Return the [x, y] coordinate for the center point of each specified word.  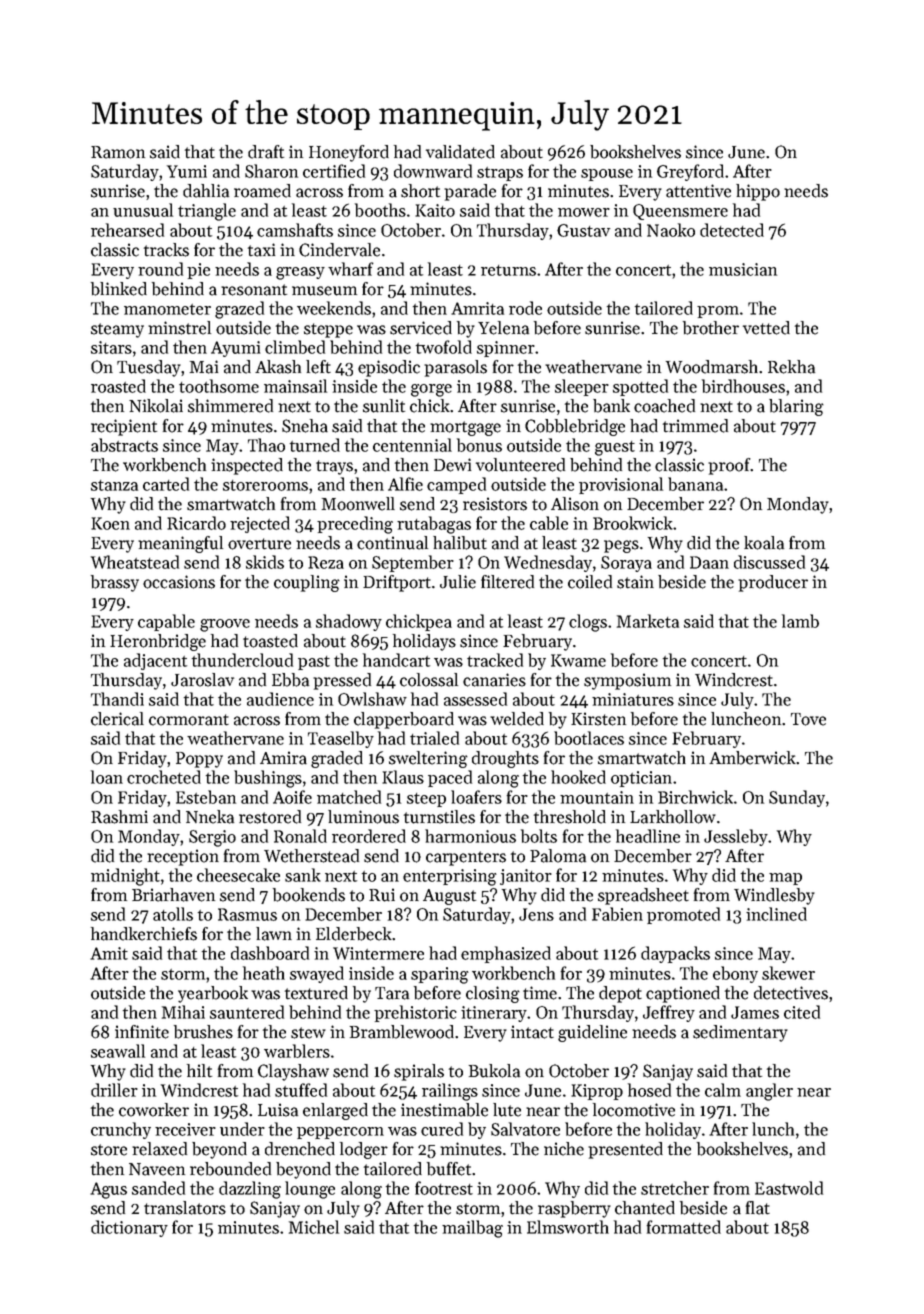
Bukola [494, 1071]
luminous [363, 817]
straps [500, 174]
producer [773, 583]
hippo [758, 192]
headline [648, 836]
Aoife [292, 797]
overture [259, 544]
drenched [300, 1149]
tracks [166, 250]
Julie [458, 582]
